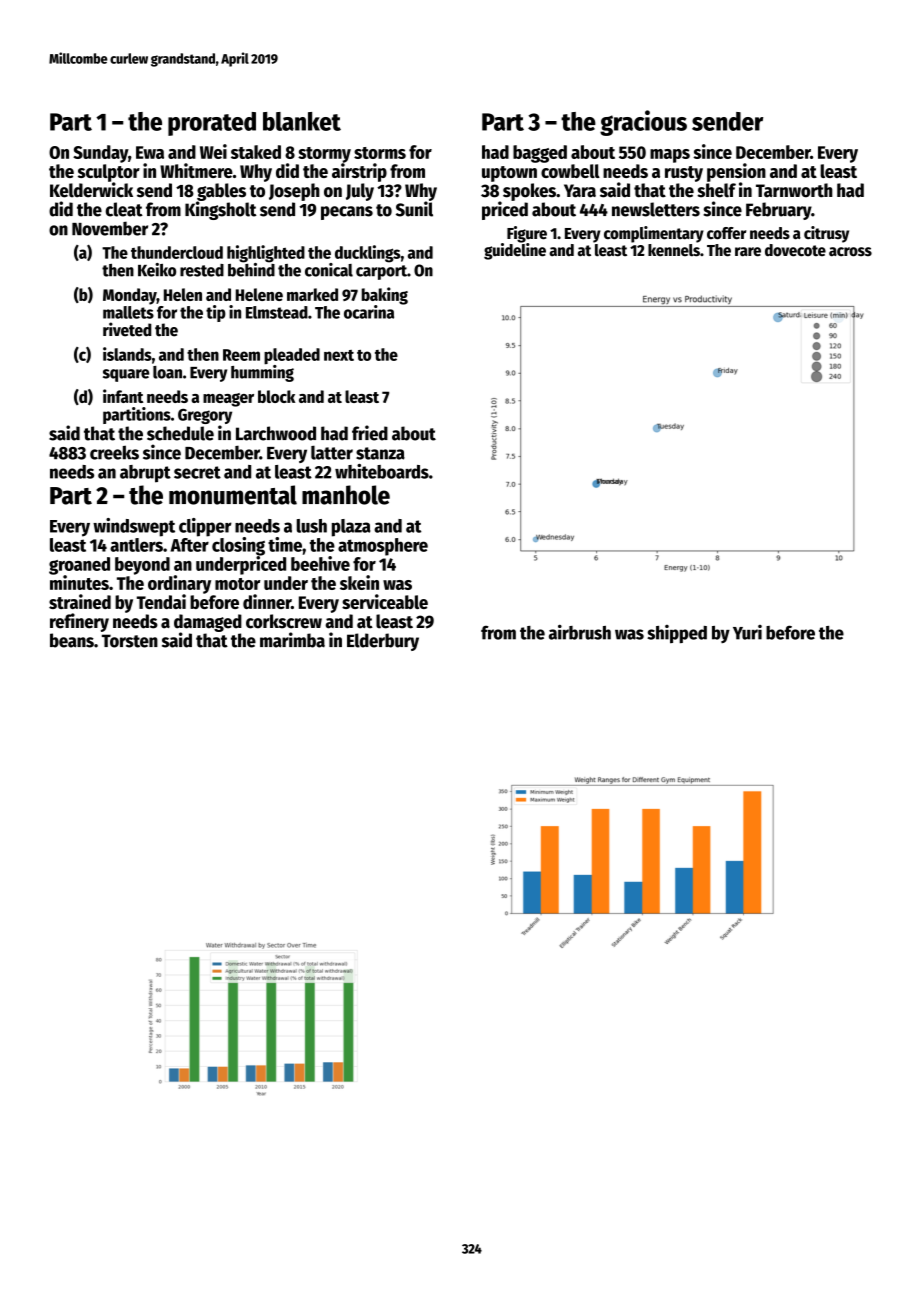 This document has width=924, height=1308. Describe the element at coordinates (850, 252) in the document. I see `across` at that location.
